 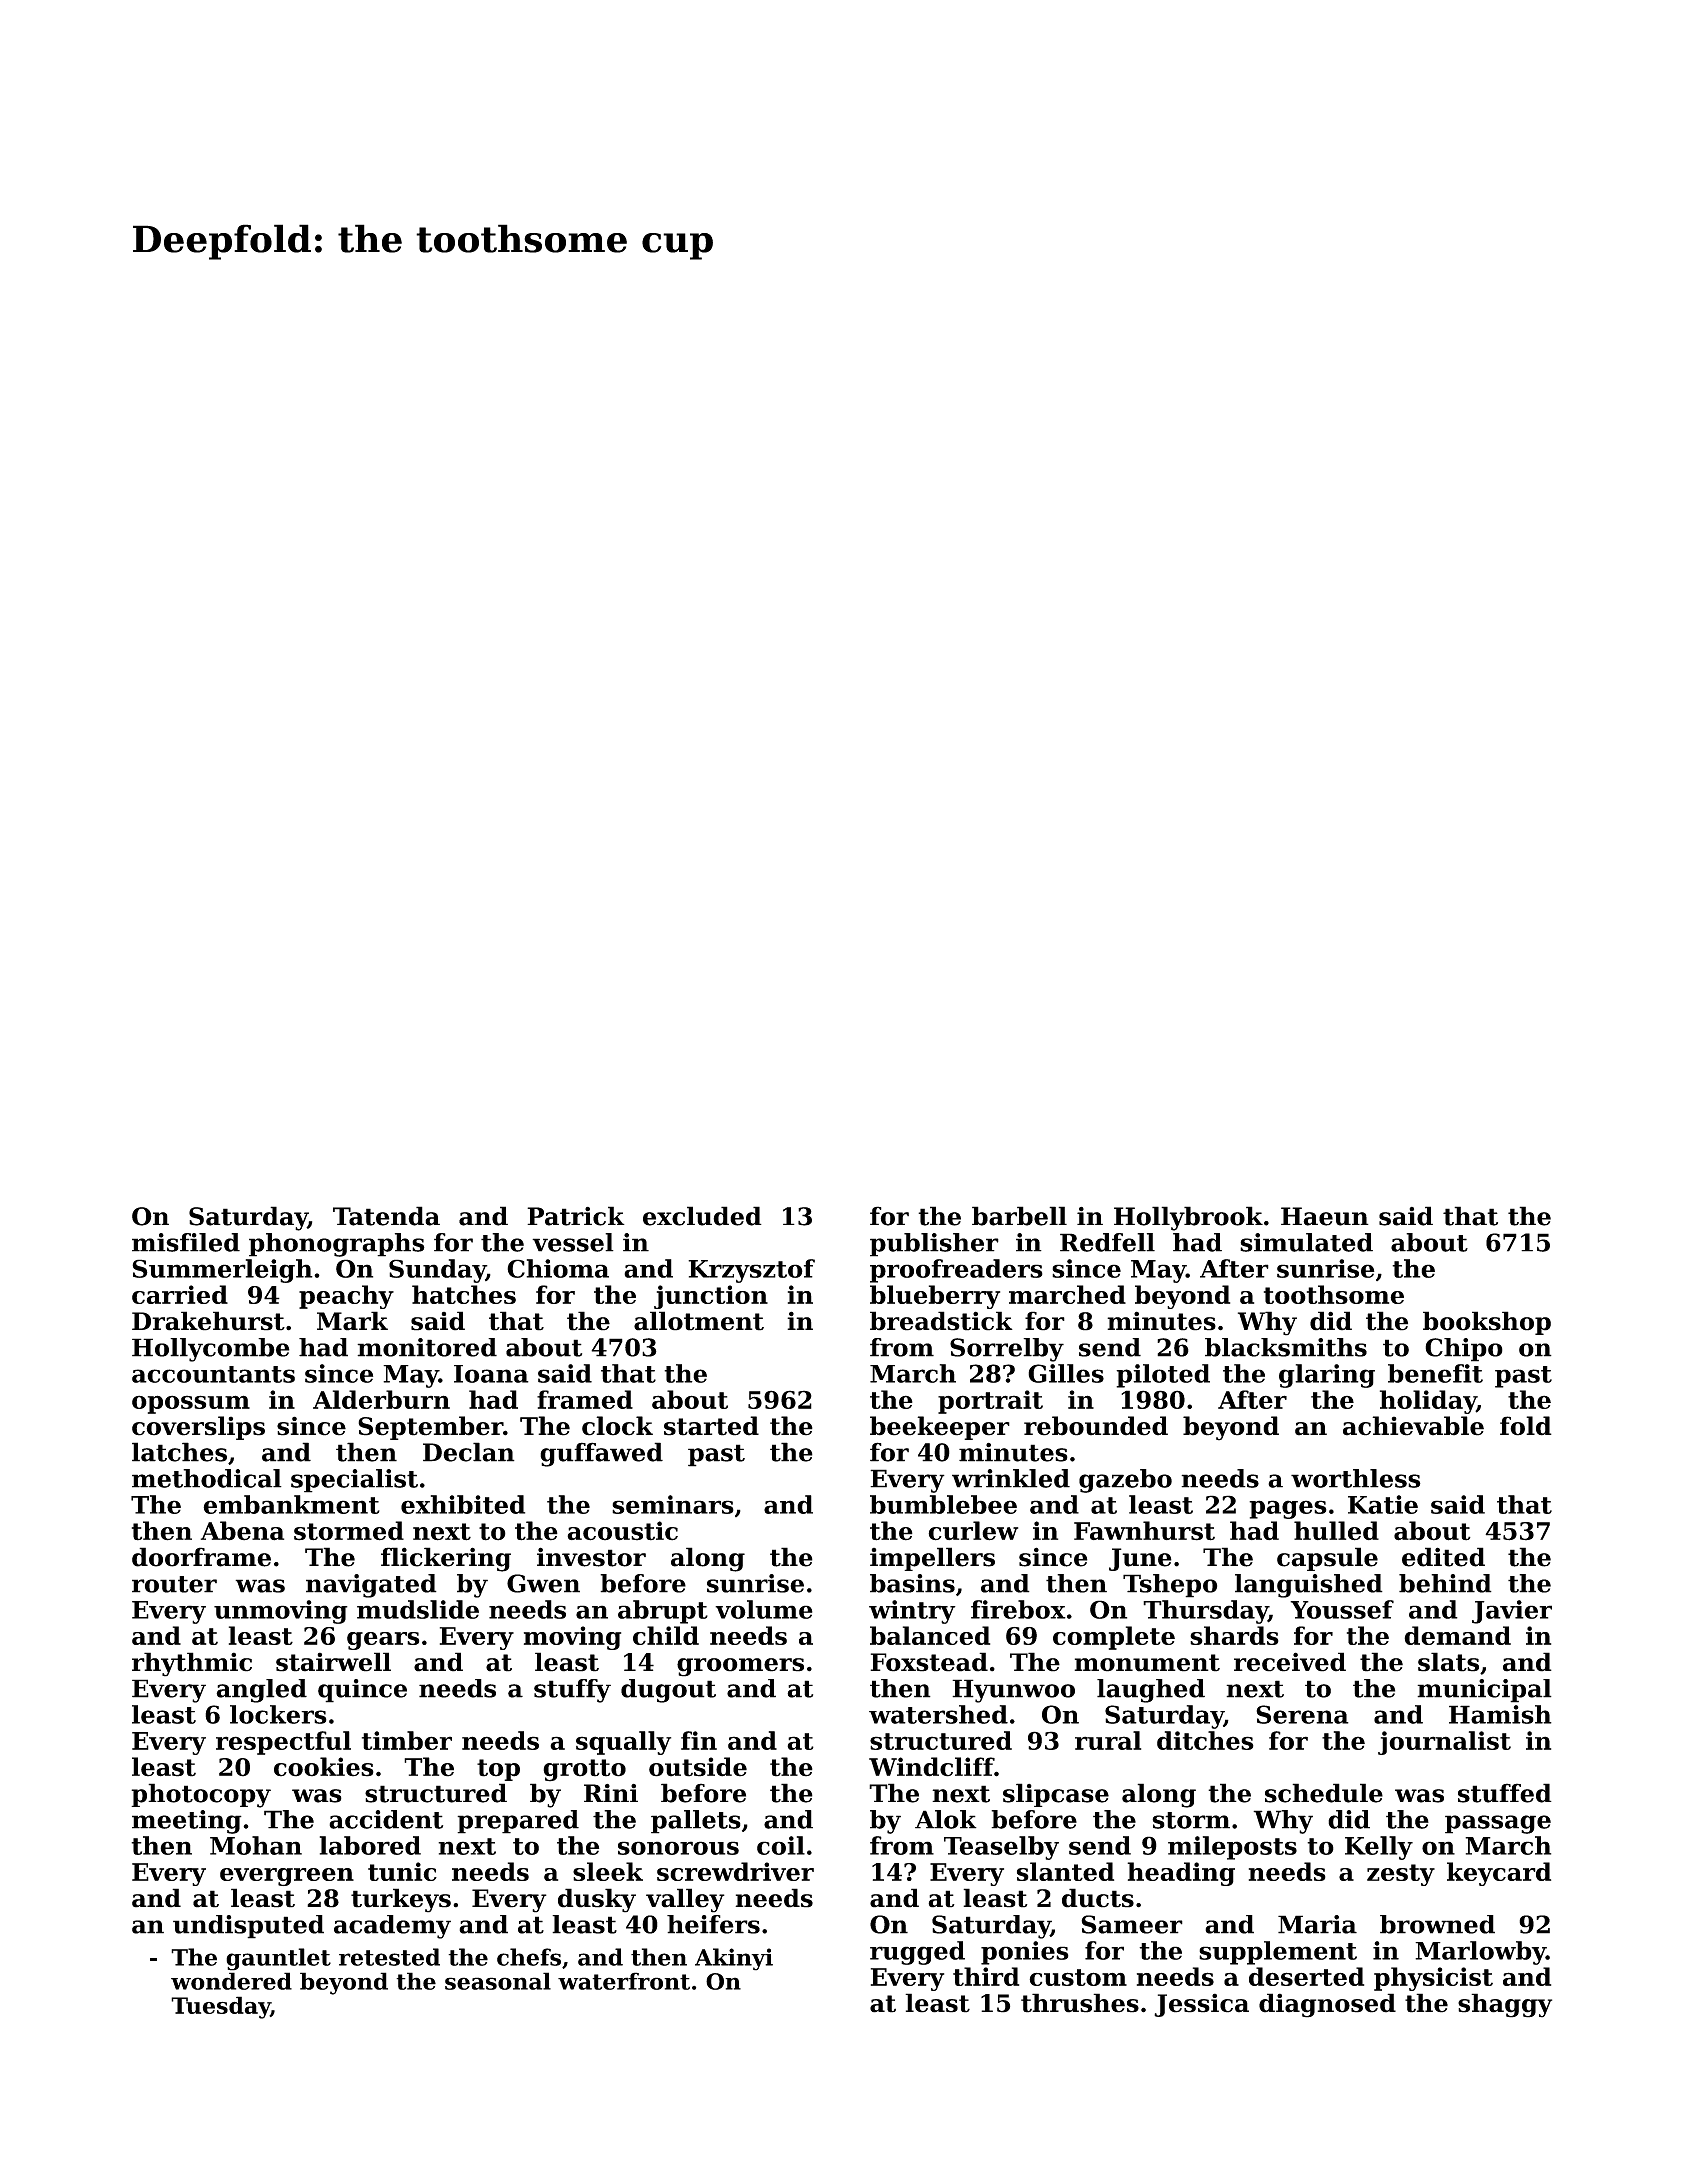 I want to click on evergreen, so click(x=287, y=1877).
